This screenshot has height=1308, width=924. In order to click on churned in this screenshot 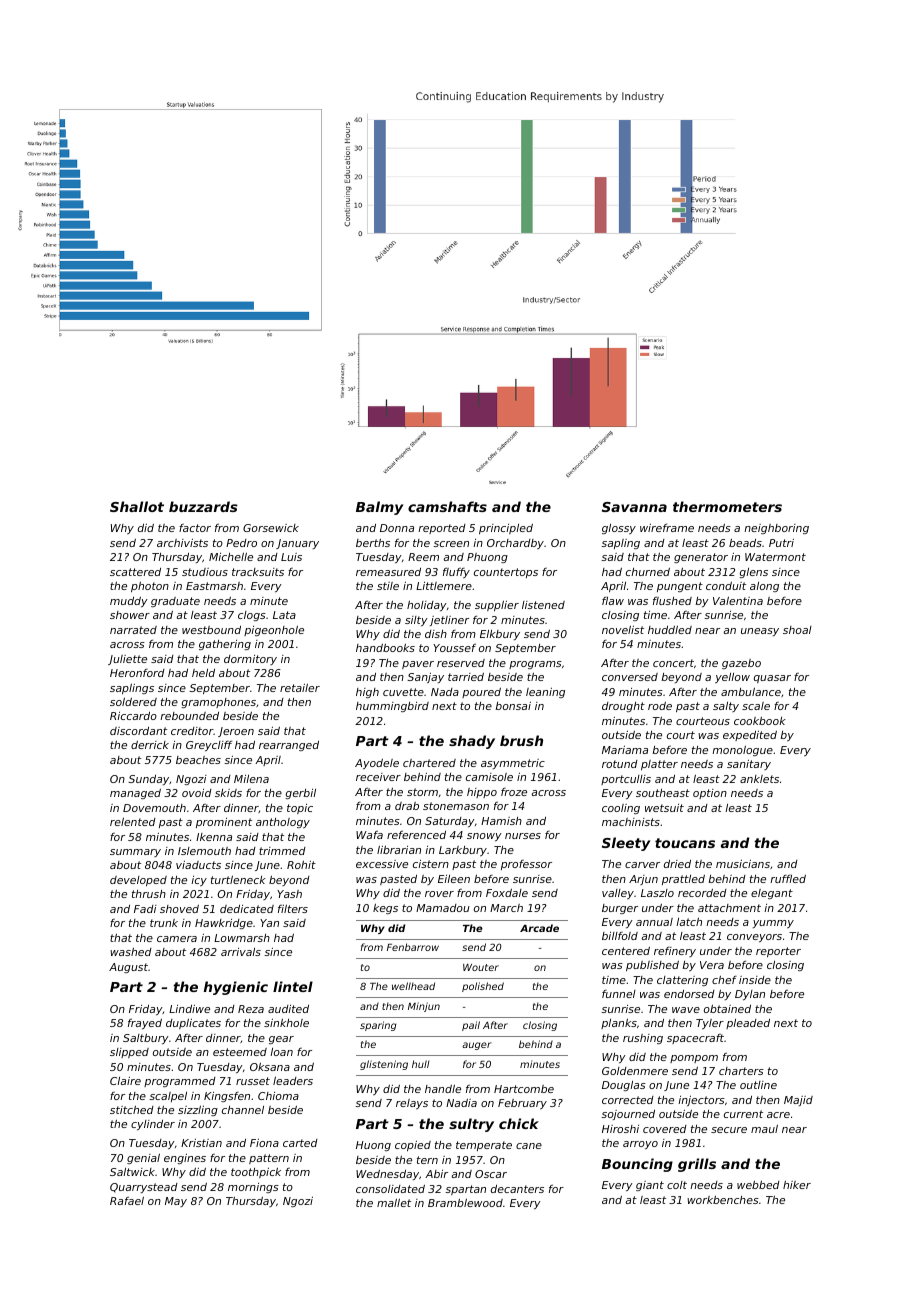, I will do `click(648, 572)`.
